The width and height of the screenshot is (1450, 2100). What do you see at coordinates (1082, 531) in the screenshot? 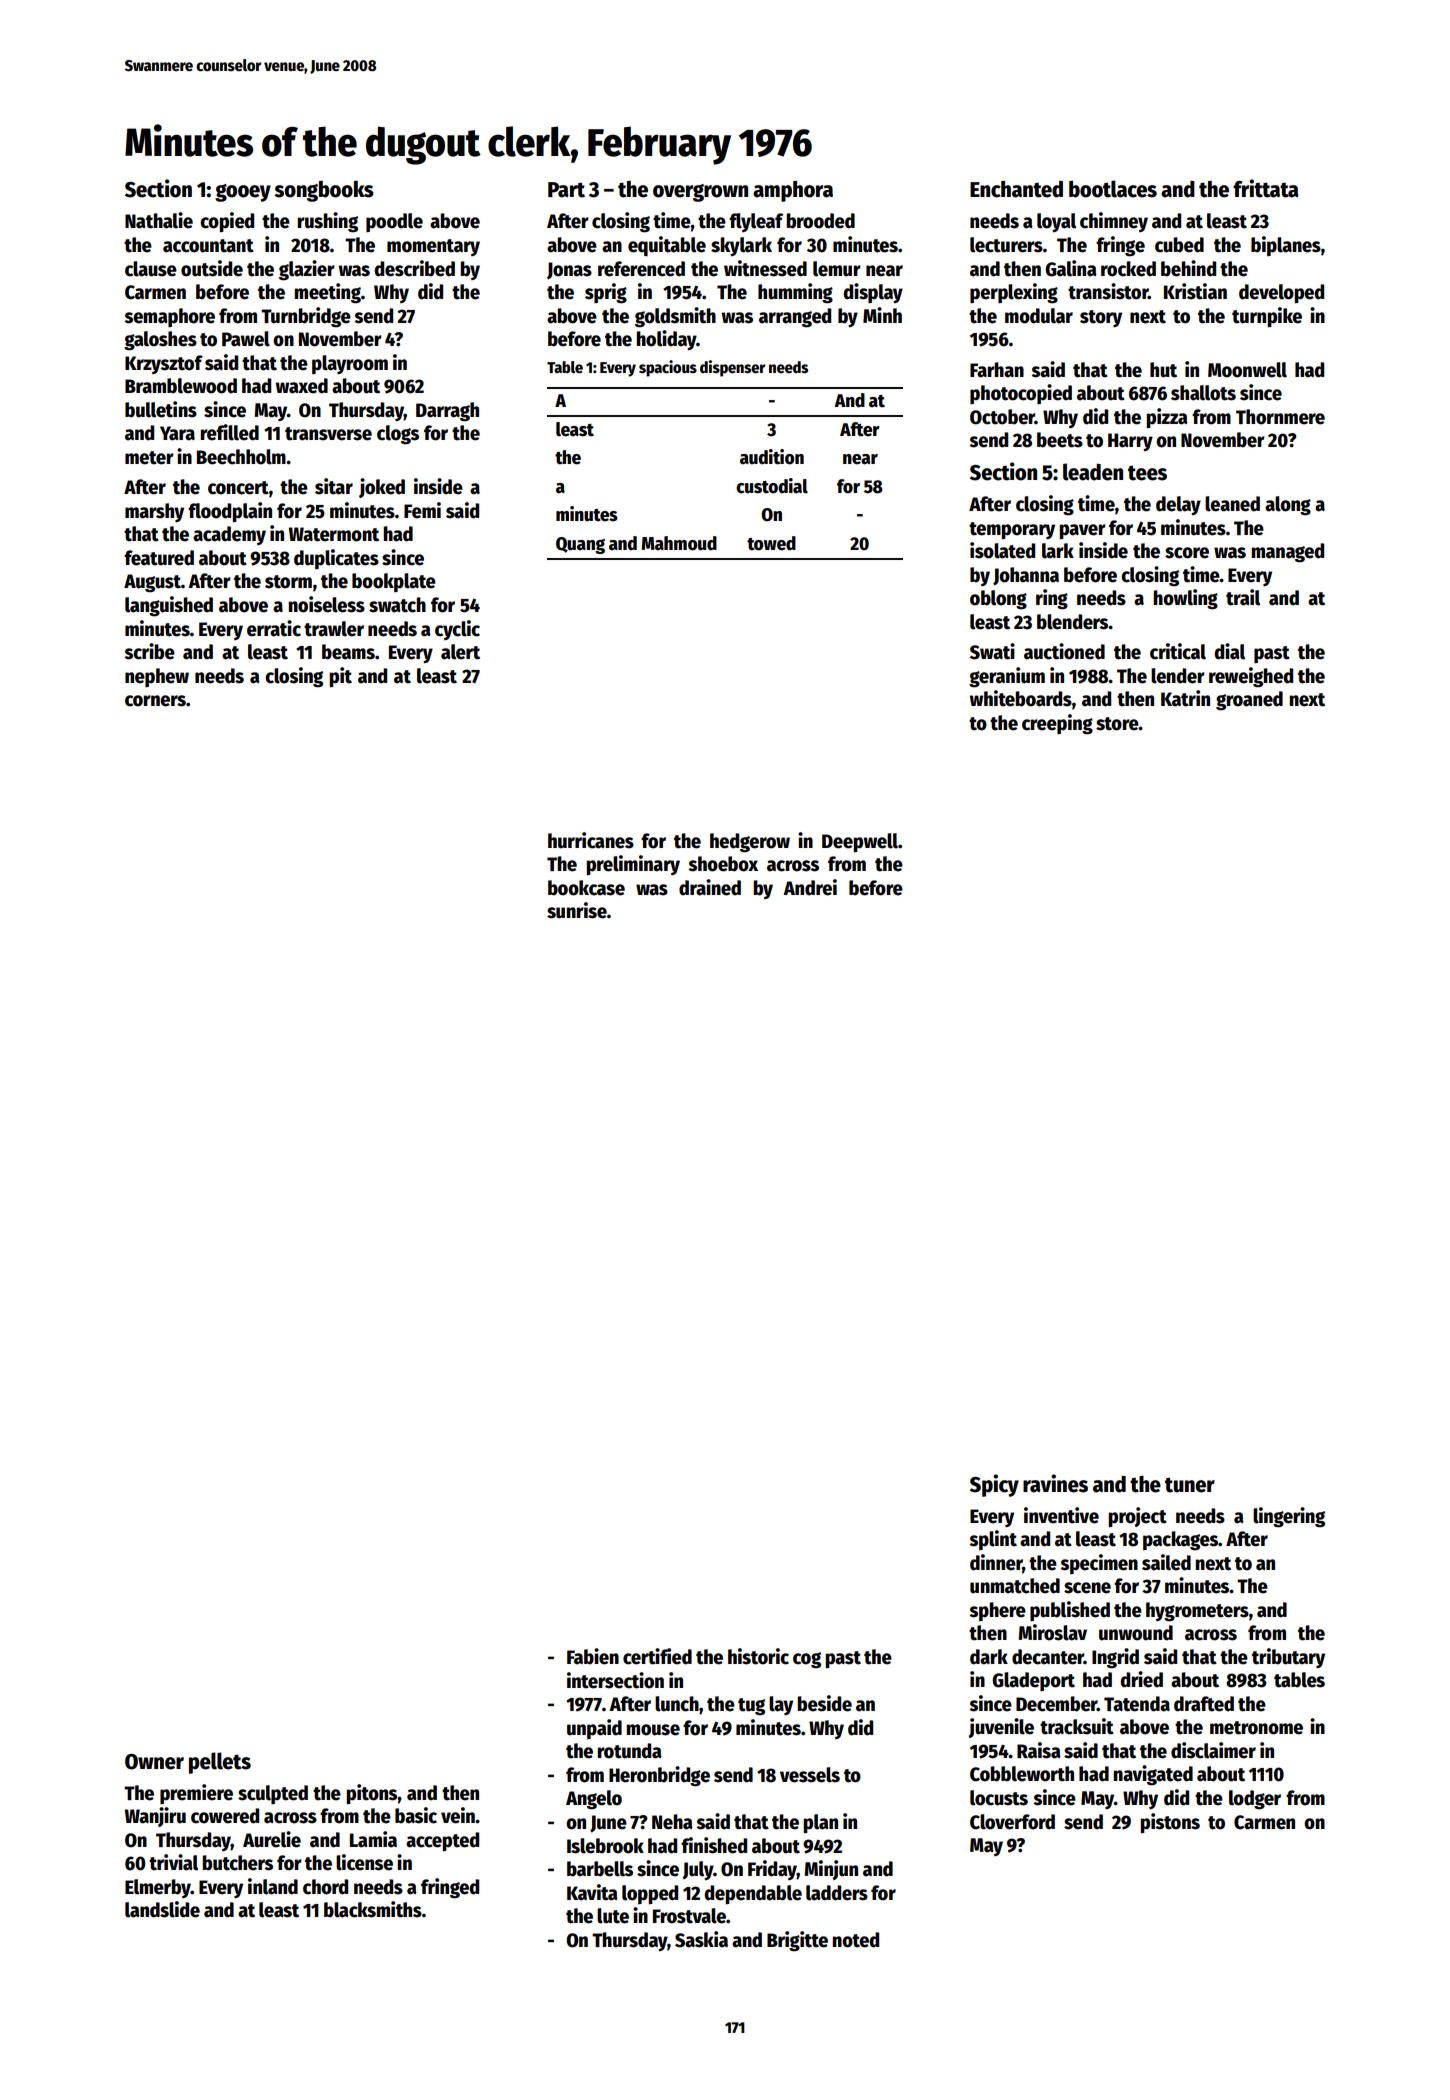
I see `paver` at bounding box center [1082, 531].
